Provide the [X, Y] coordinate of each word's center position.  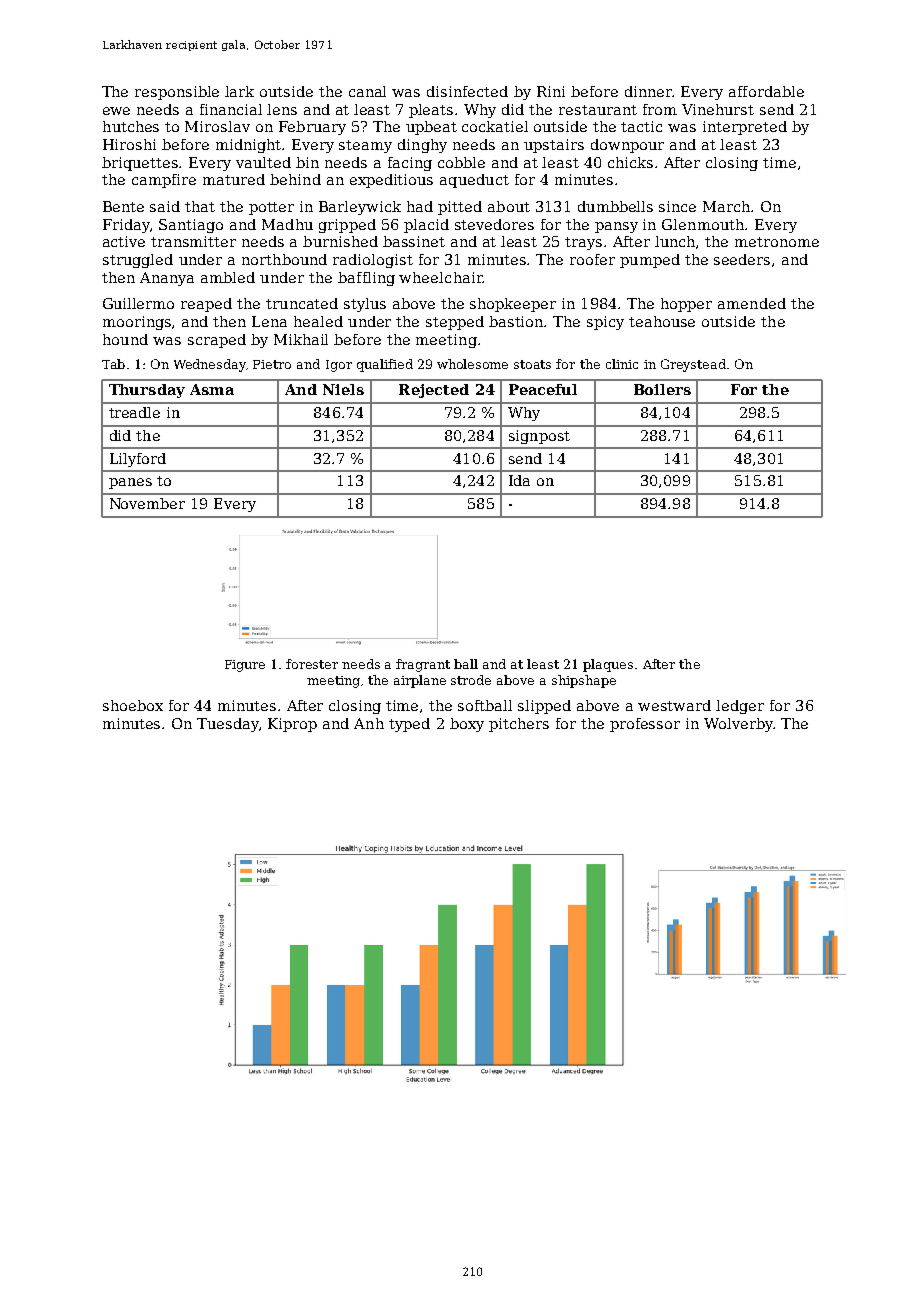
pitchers [519, 725]
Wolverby [738, 725]
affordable [766, 91]
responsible [177, 93]
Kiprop [292, 725]
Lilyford [138, 460]
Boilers [662, 389]
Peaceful [543, 389]
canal [367, 91]
